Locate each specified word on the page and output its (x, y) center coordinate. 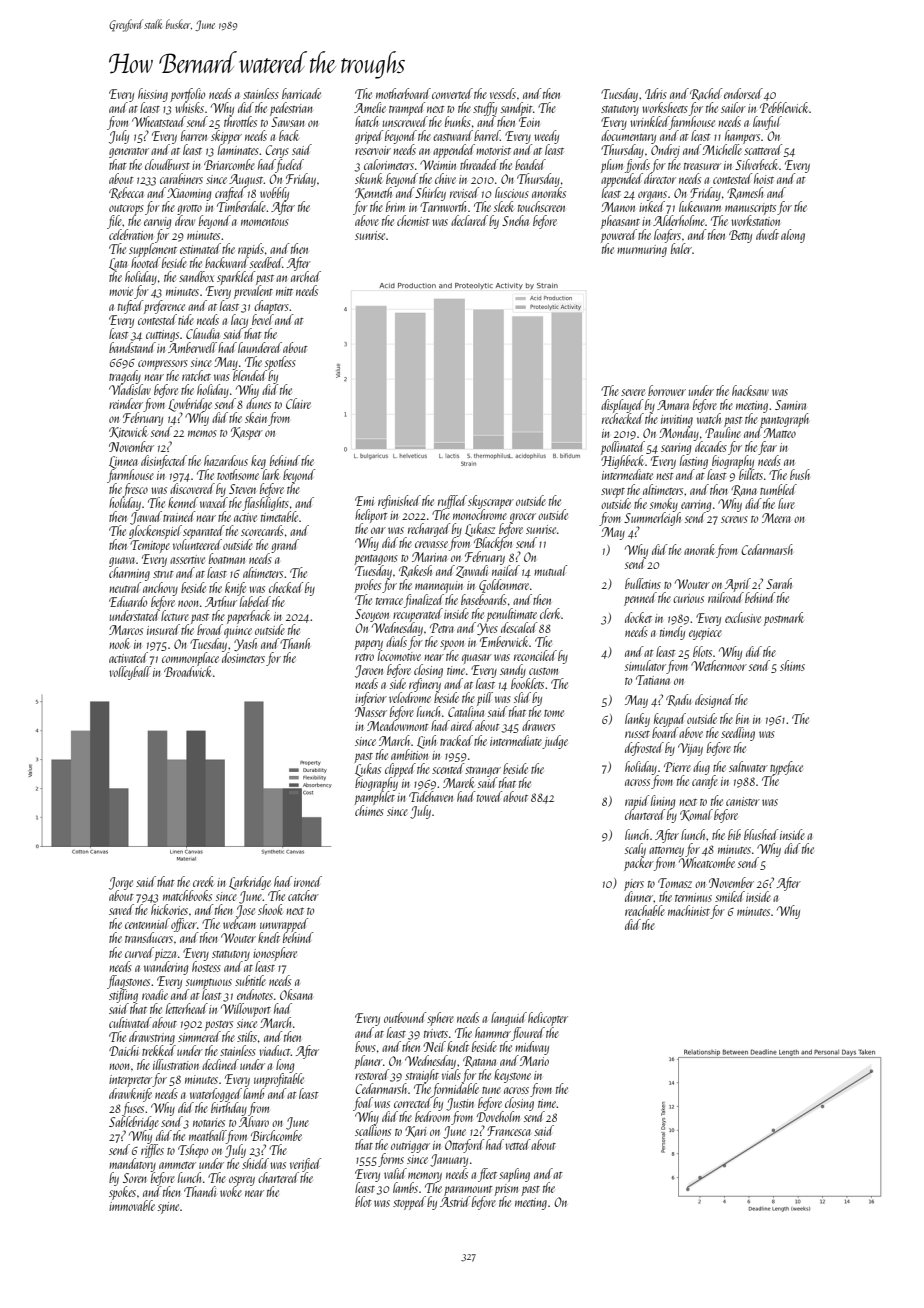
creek (203, 881)
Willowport (246, 1010)
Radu (678, 700)
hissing (153, 95)
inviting (677, 421)
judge (555, 742)
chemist (413, 220)
